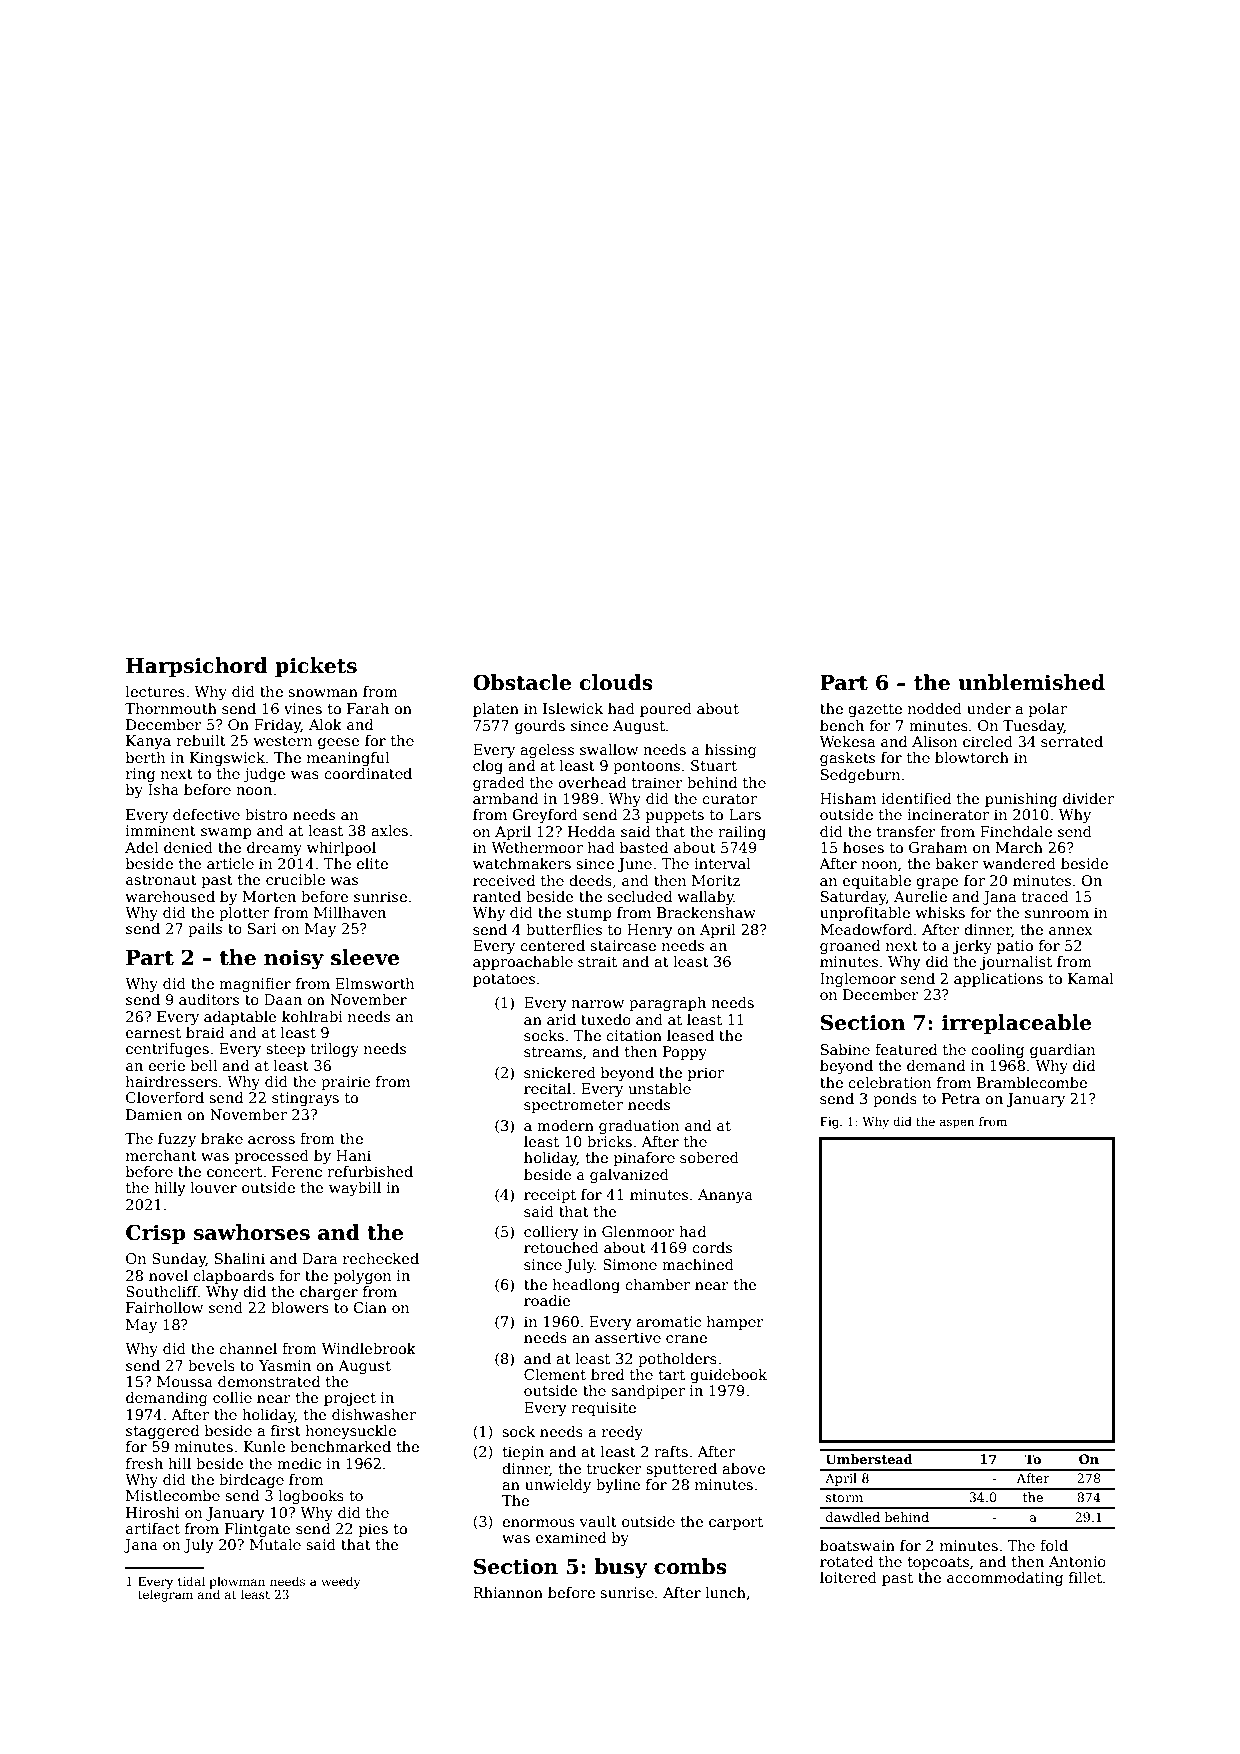  I want to click on unblemished, so click(1031, 682).
